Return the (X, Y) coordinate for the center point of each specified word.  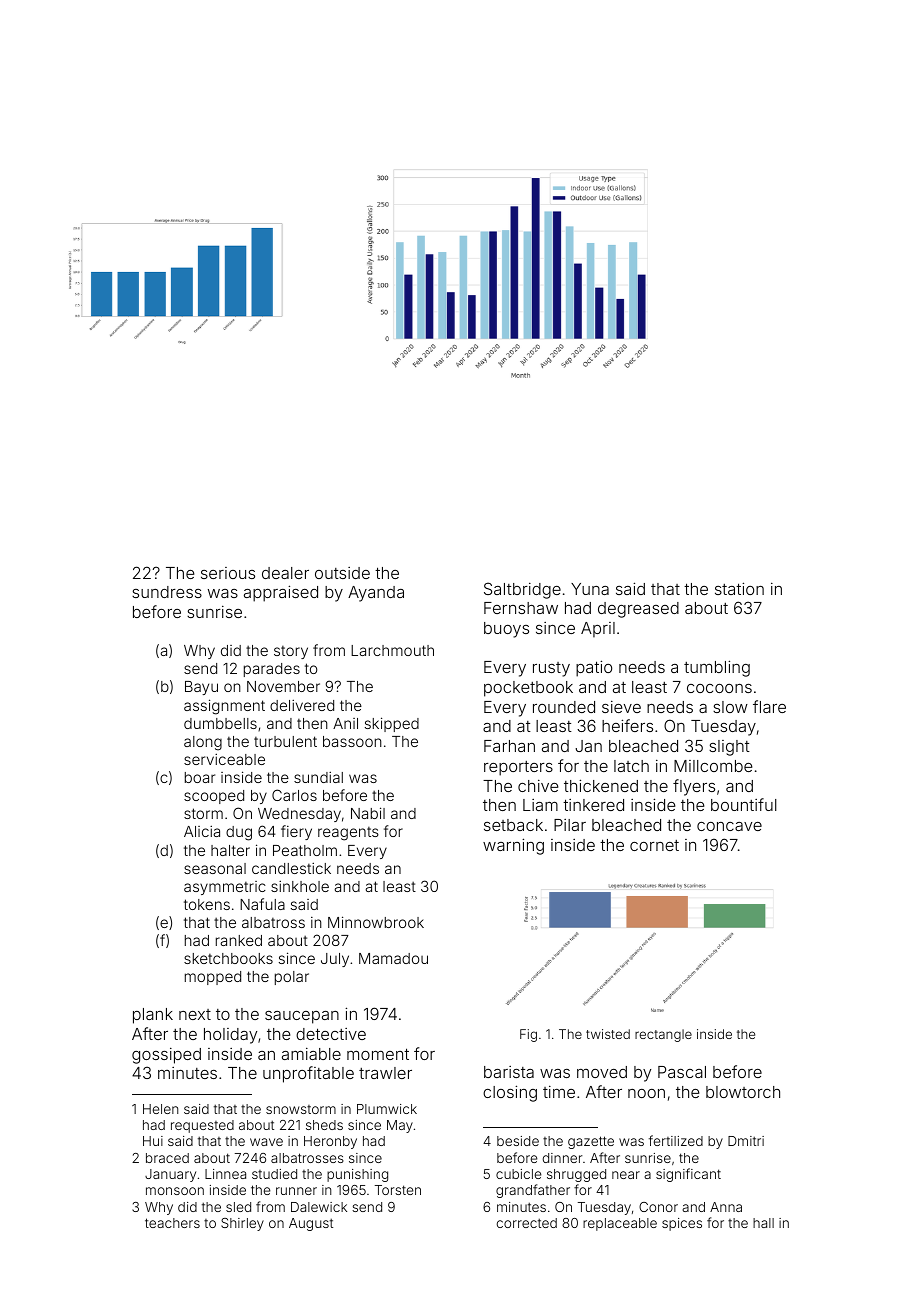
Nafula (262, 904)
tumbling (717, 668)
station (739, 588)
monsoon (175, 1191)
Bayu (201, 688)
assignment (224, 707)
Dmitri (746, 1141)
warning (513, 846)
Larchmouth (392, 650)
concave (729, 826)
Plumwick (387, 1109)
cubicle (518, 1174)
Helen (160, 1109)
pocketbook (528, 689)
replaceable (620, 1224)
